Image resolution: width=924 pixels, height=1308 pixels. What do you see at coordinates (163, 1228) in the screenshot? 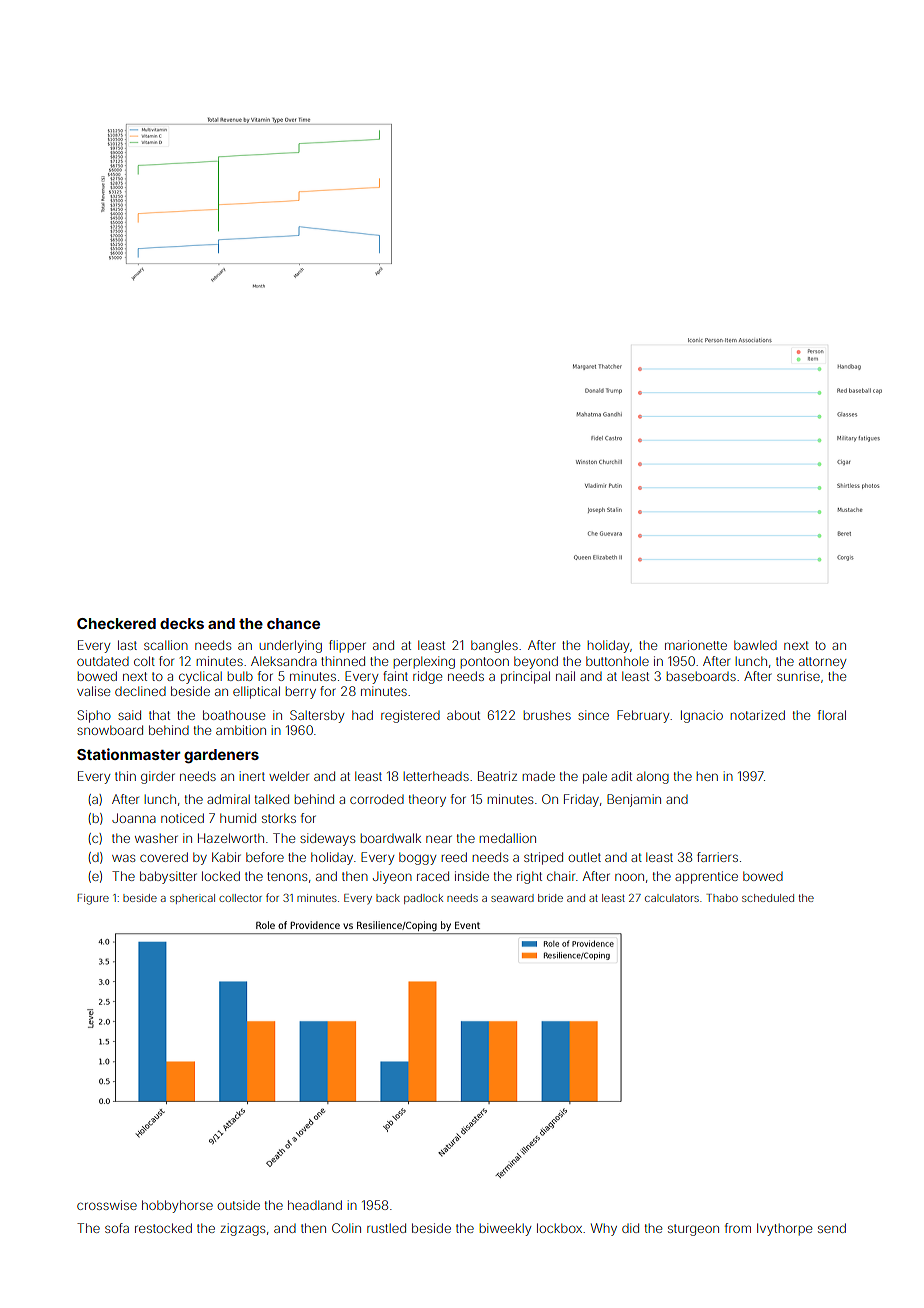
I see `restocked` at bounding box center [163, 1228].
